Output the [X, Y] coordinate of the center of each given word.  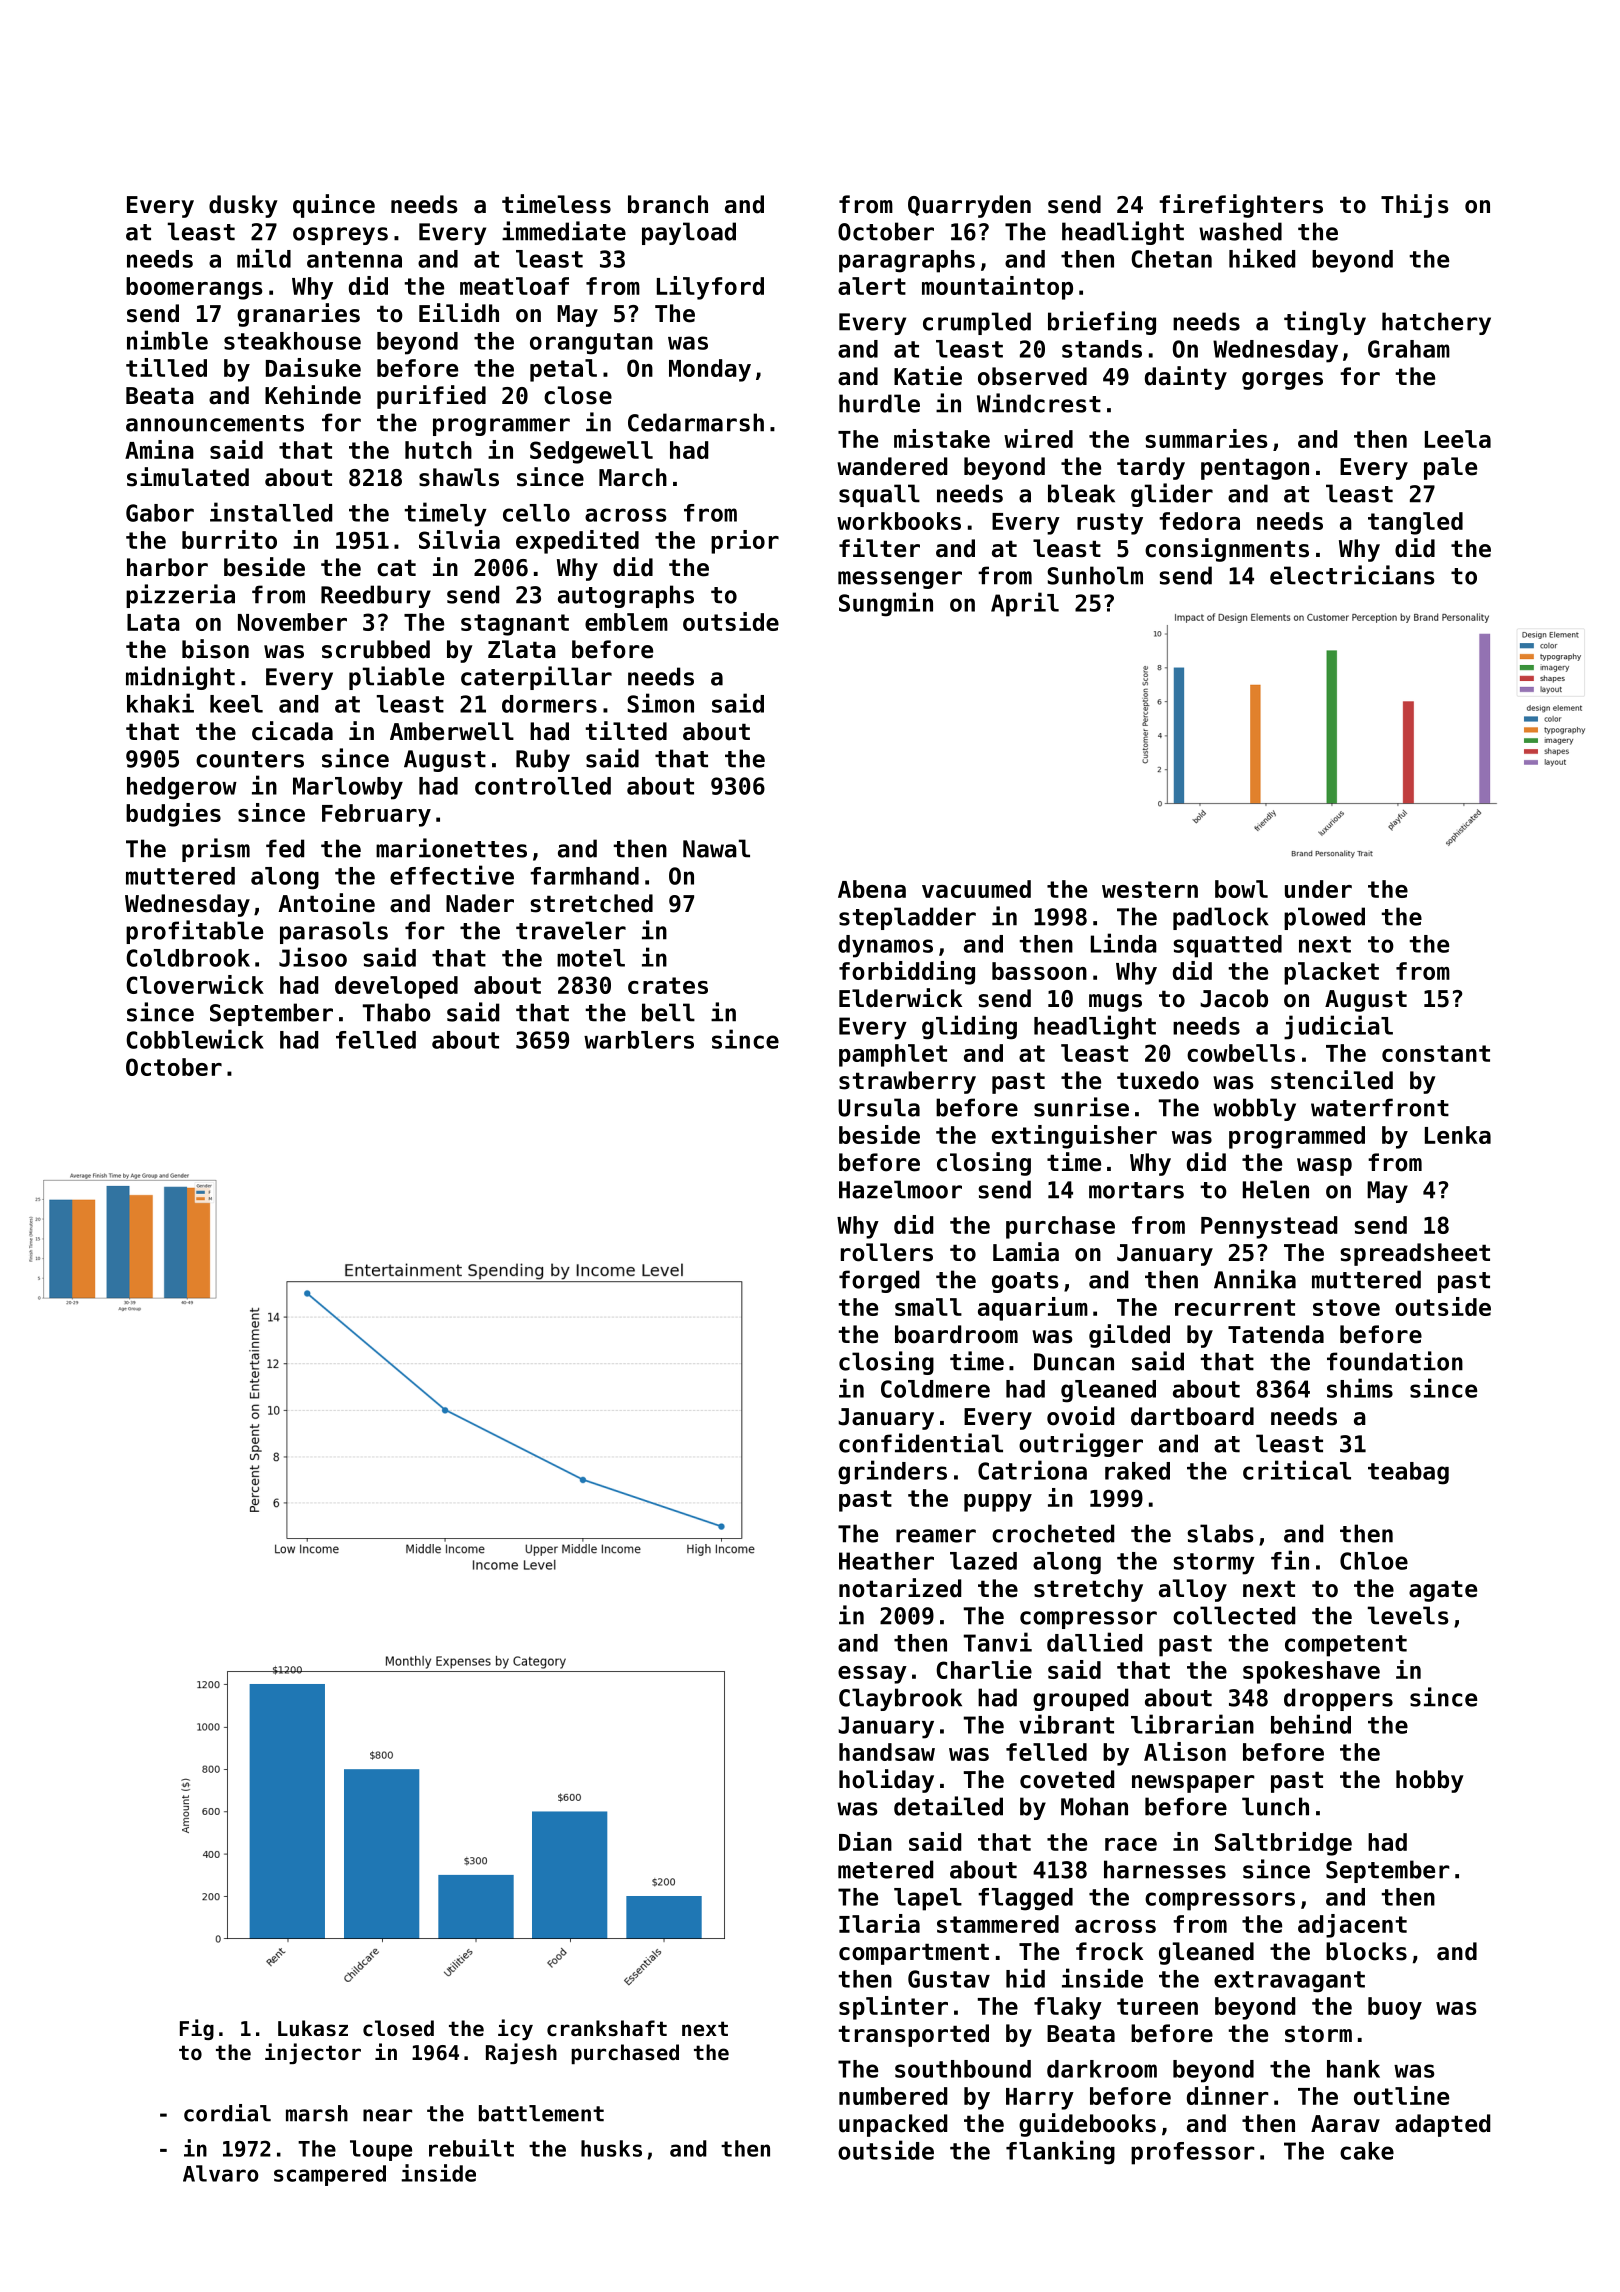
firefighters [1241, 206]
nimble [167, 340]
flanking [1060, 2152]
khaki [160, 703]
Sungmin [886, 604]
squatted [1227, 946]
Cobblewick [195, 1039]
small [928, 1307]
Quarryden [969, 206]
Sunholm [1095, 575]
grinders [892, 1472]
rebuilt [471, 2148]
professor [1193, 2153]
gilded [1129, 1336]
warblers [639, 1040]
